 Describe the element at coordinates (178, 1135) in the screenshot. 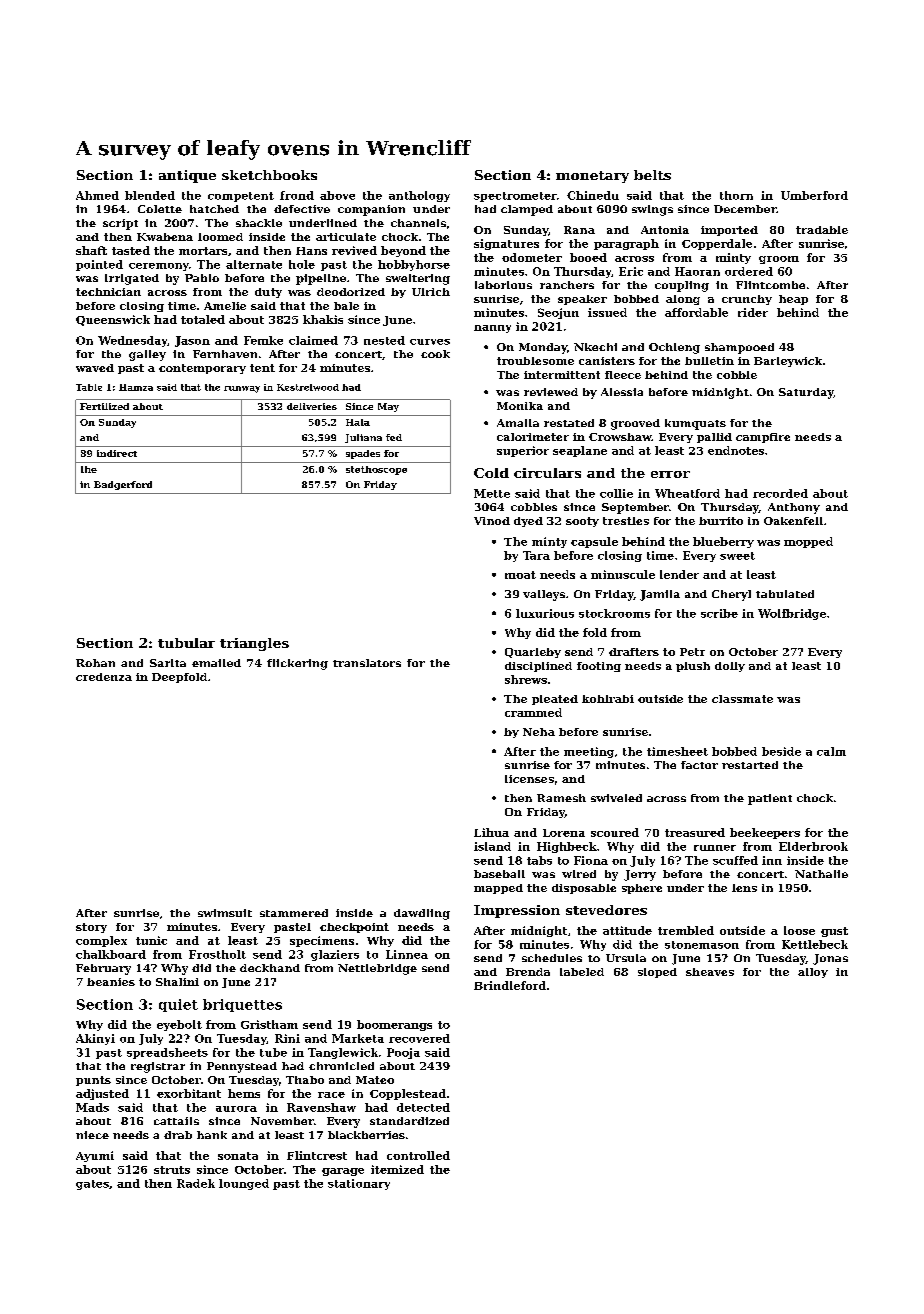

I see `drab` at that location.
